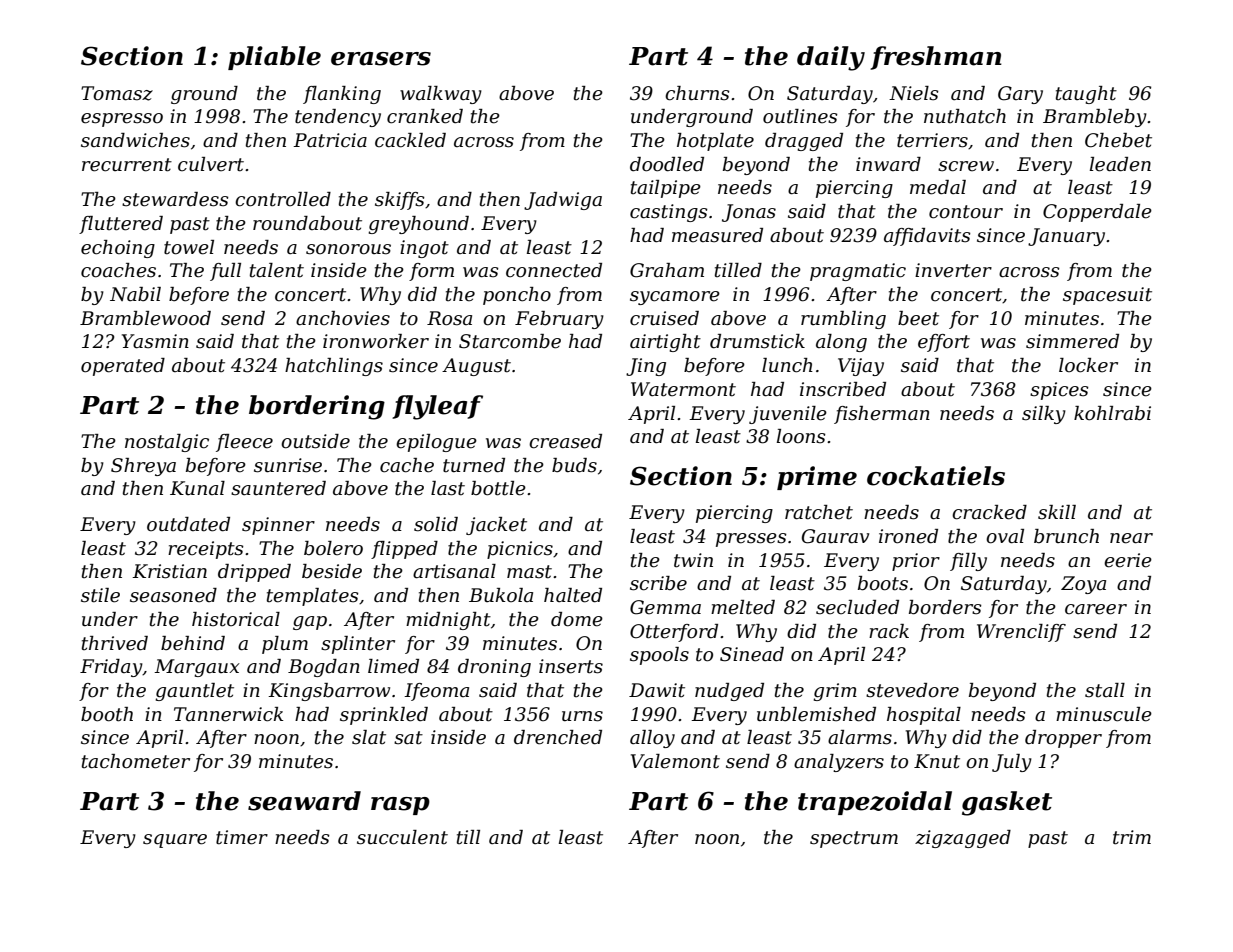  What do you see at coordinates (274, 58) in the image?
I see `pliable` at bounding box center [274, 58].
